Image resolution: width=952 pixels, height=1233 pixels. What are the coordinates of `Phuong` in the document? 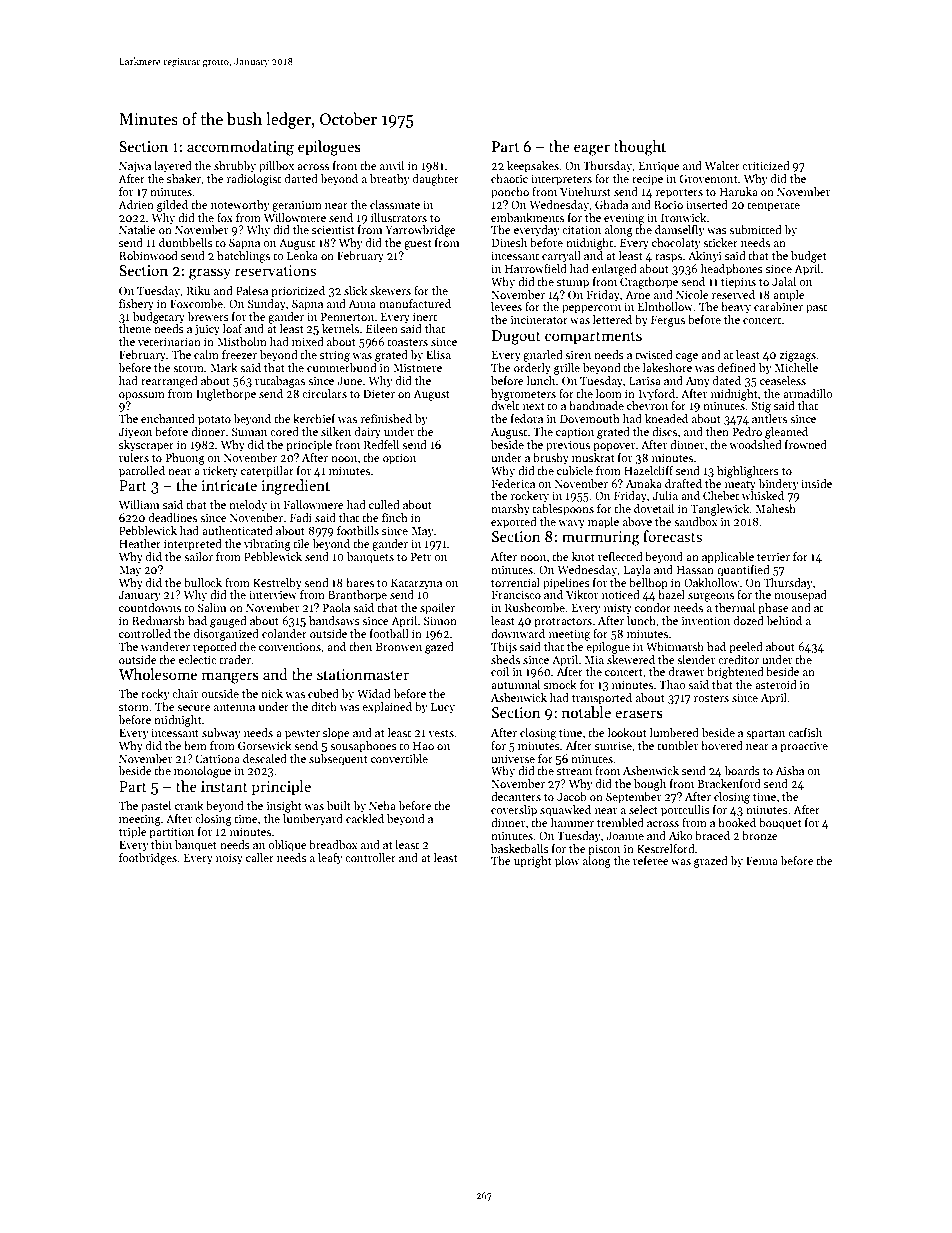 It's located at (185, 459).
